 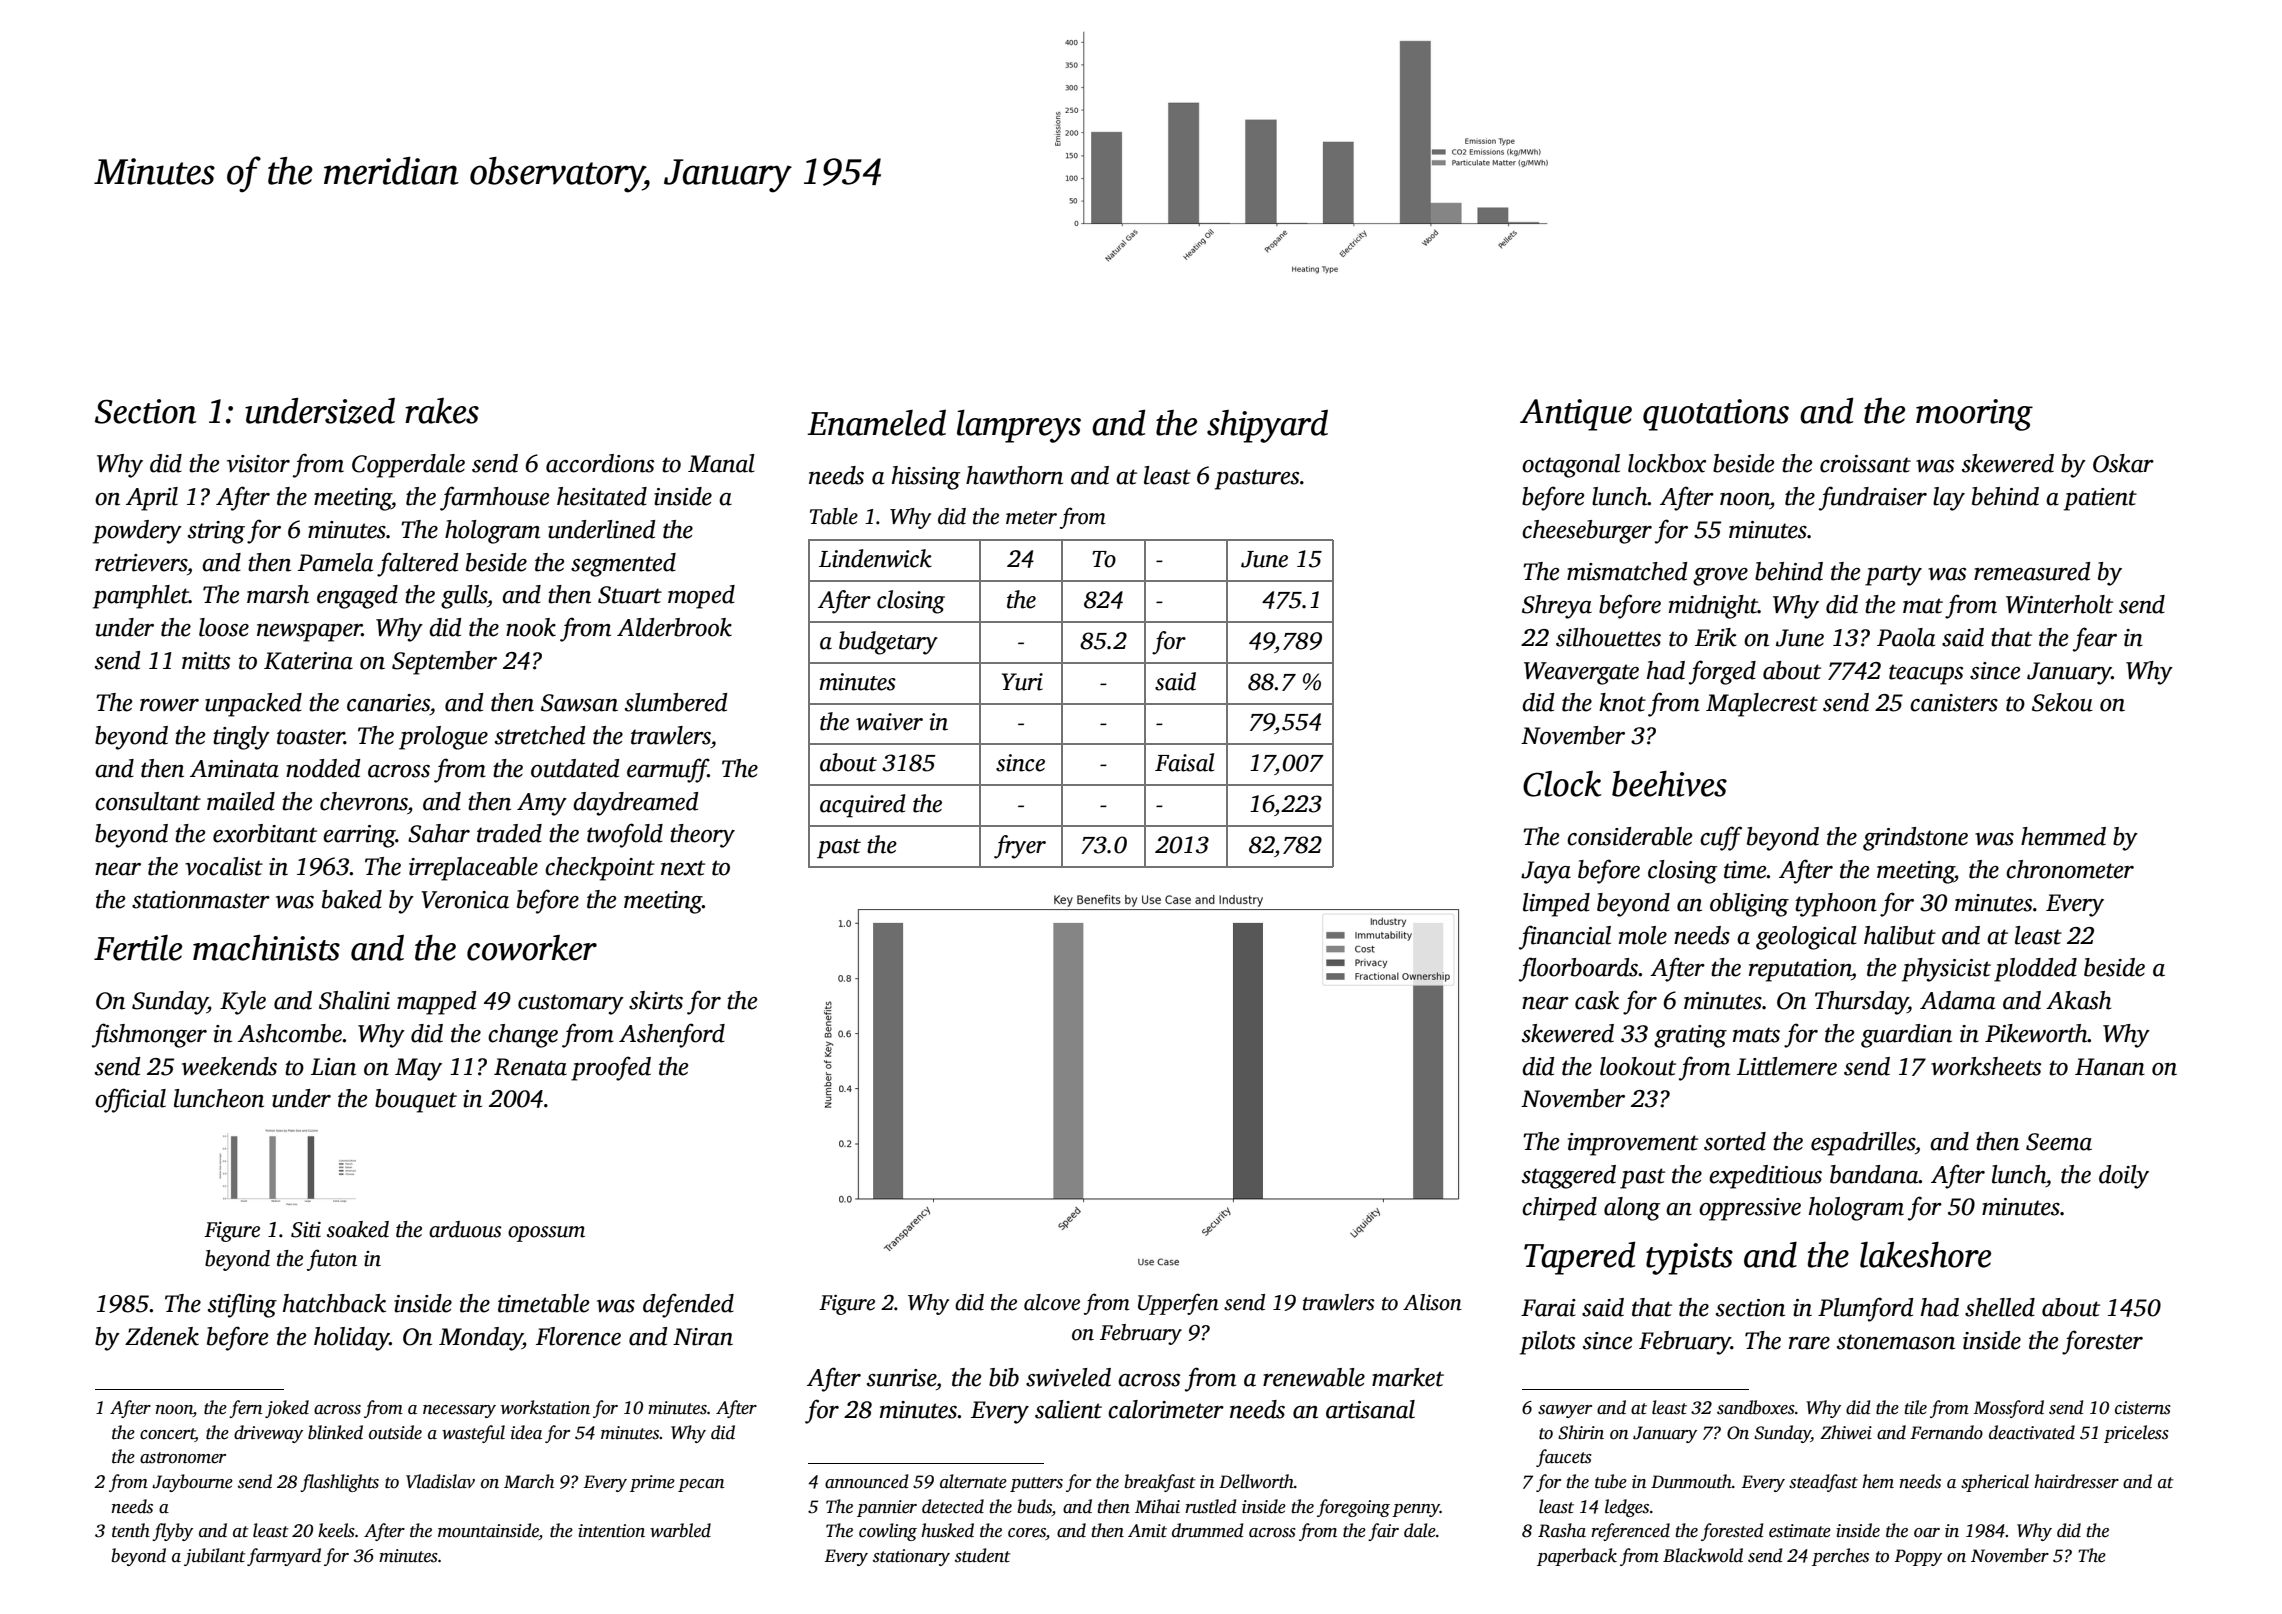 I want to click on jubilant, so click(x=215, y=1557).
